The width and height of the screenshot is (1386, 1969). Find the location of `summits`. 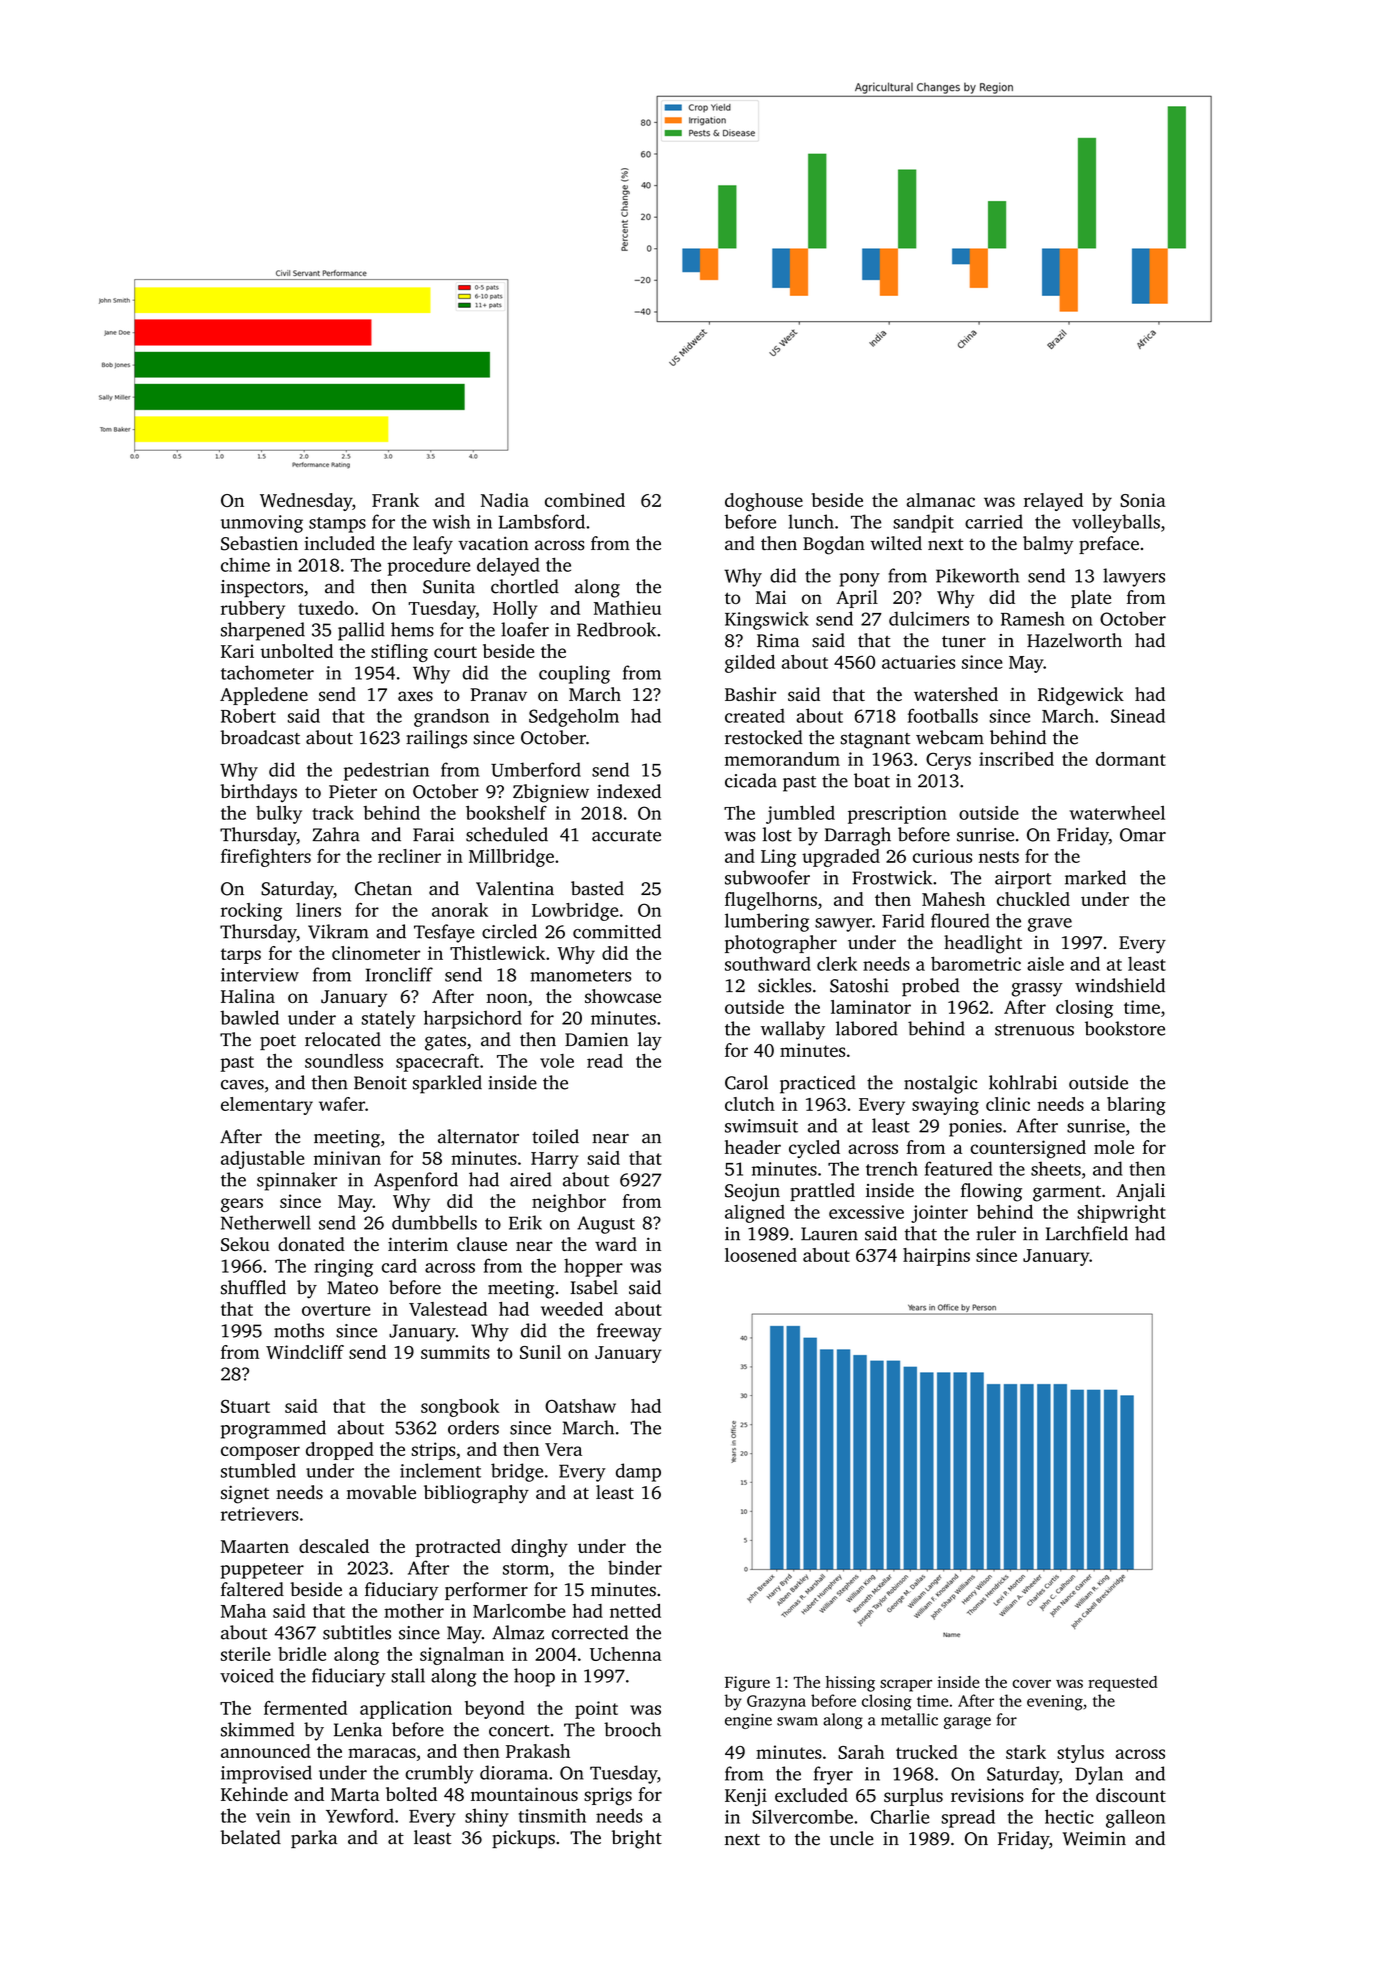

summits is located at coordinates (455, 1352).
